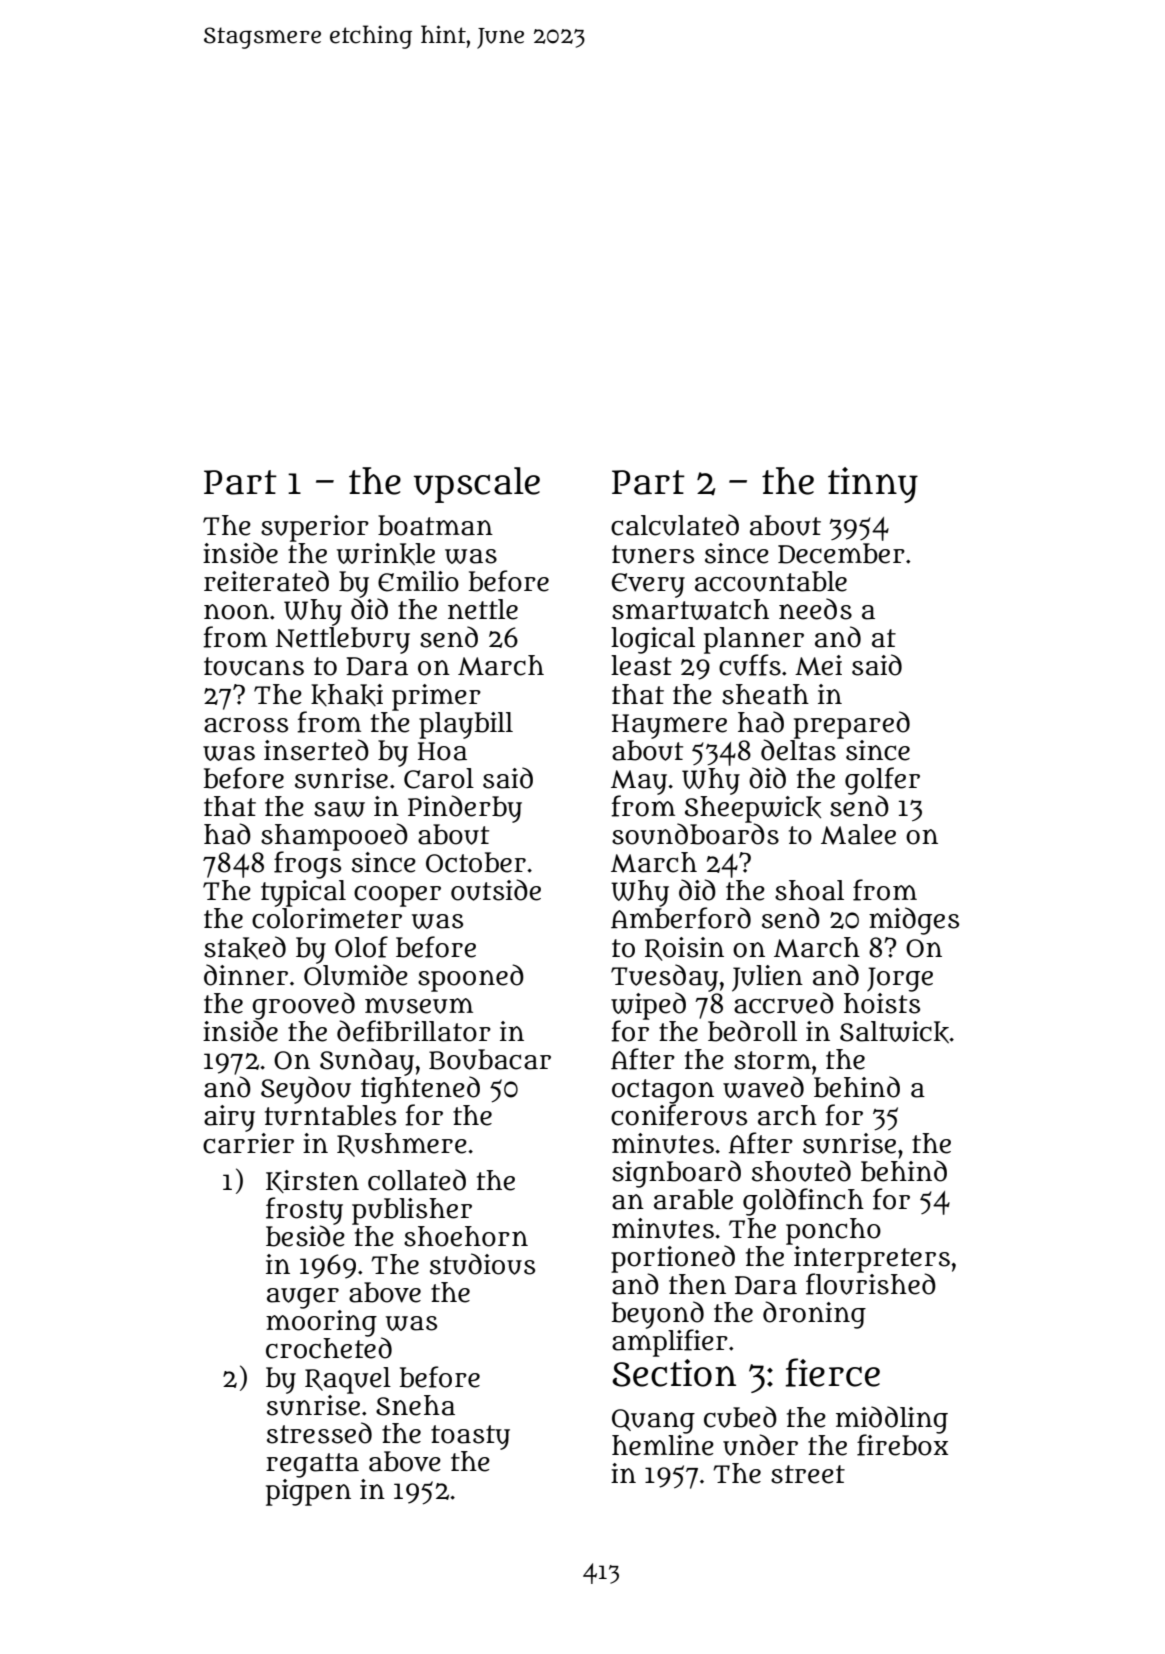 The height and width of the screenshot is (1654, 1165). Describe the element at coordinates (315, 528) in the screenshot. I see `superior` at that location.
